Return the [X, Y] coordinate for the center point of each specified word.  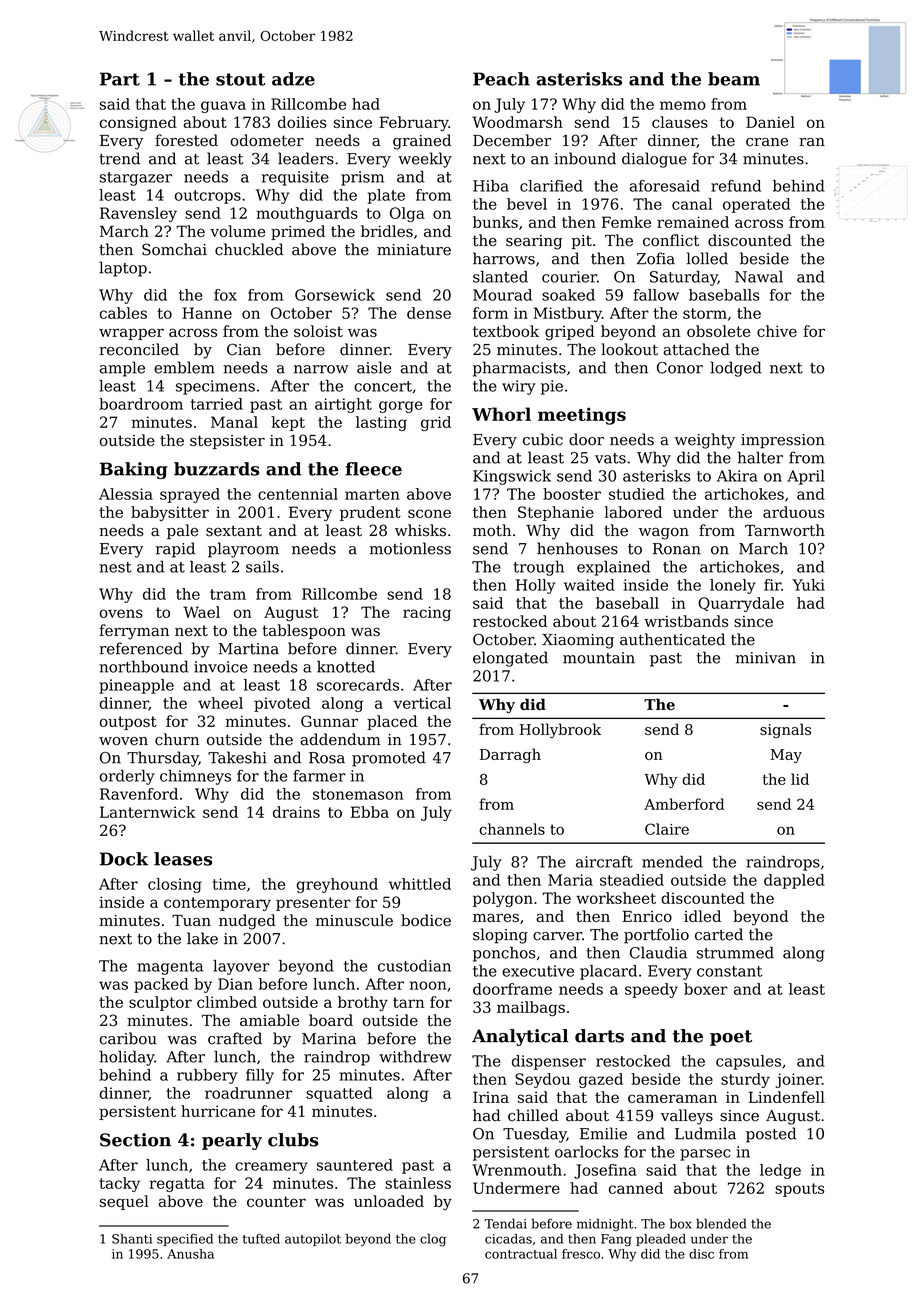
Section [135, 1140]
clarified [551, 186]
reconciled [139, 349]
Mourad [502, 295]
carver [557, 936]
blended [721, 1223]
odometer [267, 140]
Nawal [759, 276]
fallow [656, 295]
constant [729, 971]
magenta [170, 968]
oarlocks [586, 1152]
